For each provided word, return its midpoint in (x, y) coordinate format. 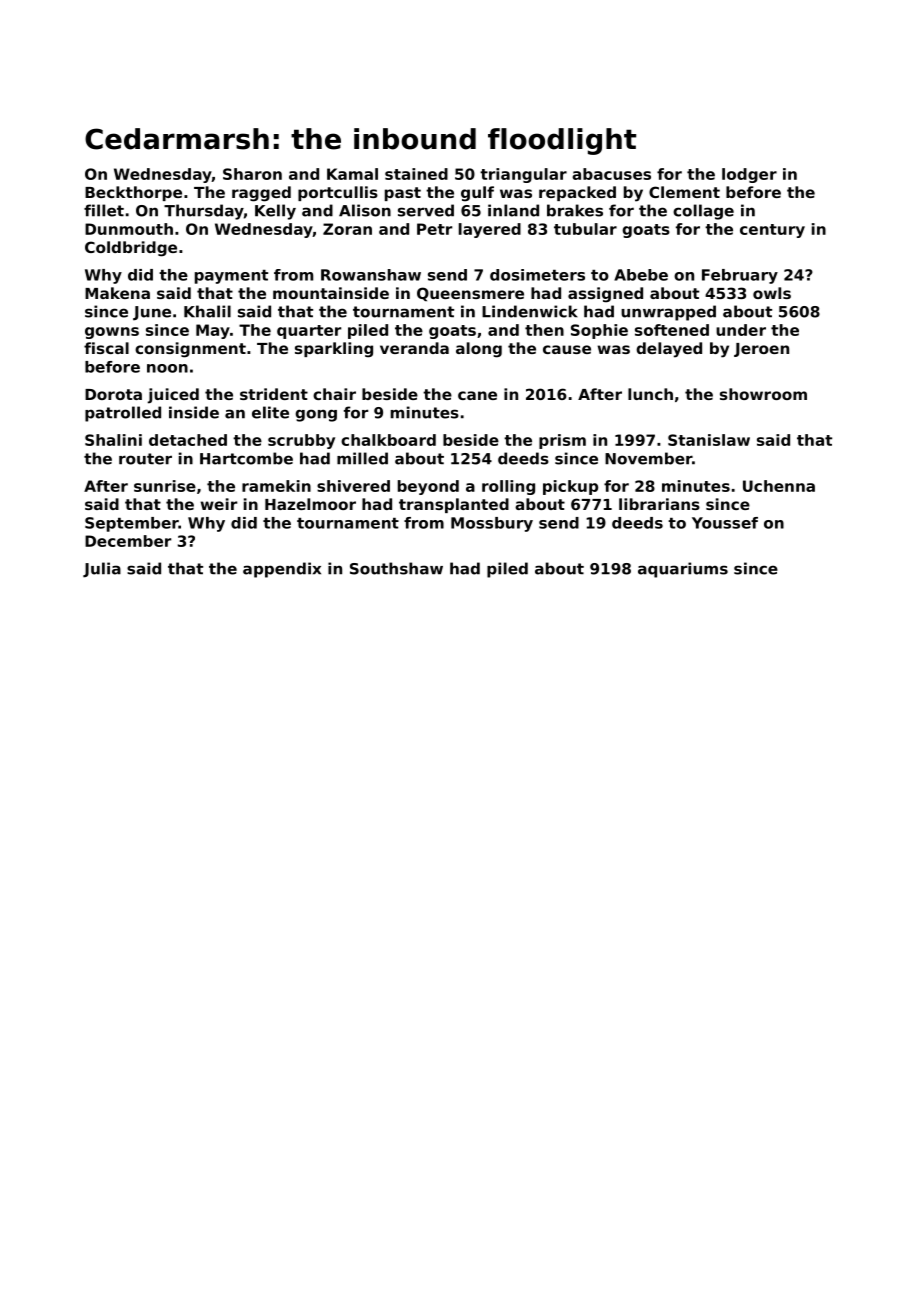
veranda (414, 348)
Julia (102, 570)
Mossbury (492, 524)
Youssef (725, 523)
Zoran (347, 229)
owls (772, 293)
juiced (173, 396)
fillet (104, 210)
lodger (749, 175)
